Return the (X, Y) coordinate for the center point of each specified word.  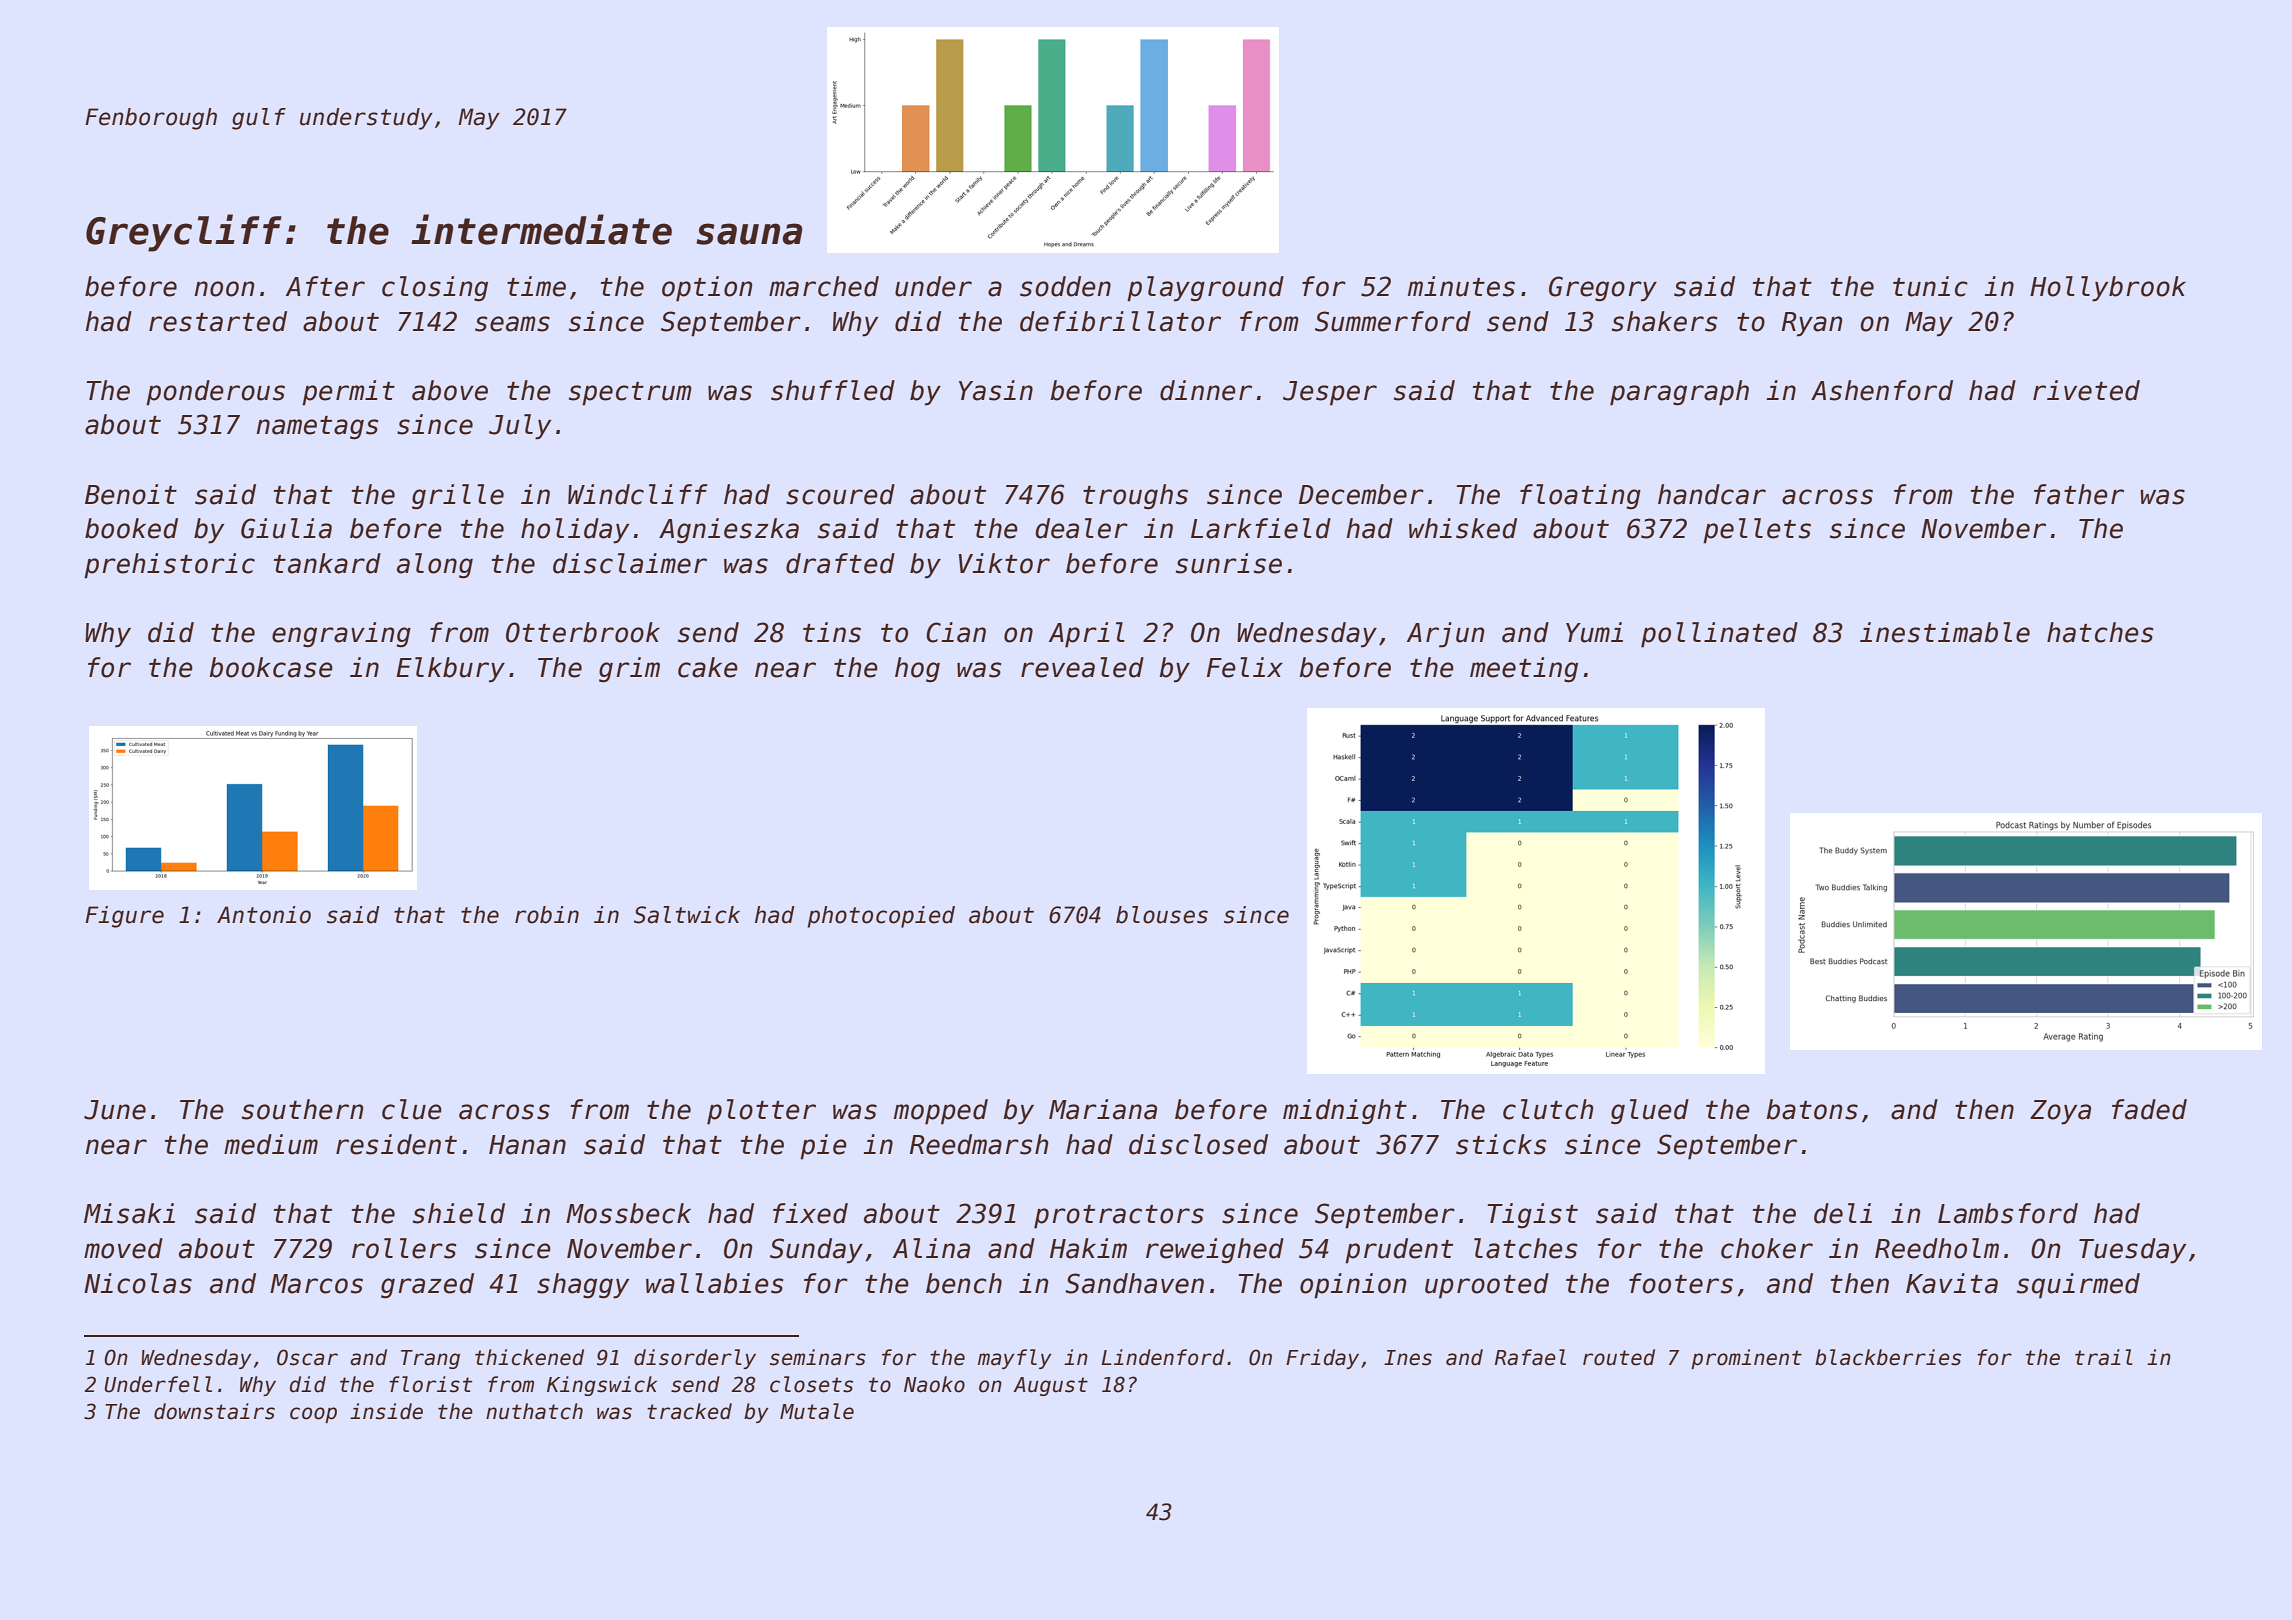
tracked (689, 1411)
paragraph (1679, 393)
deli (1843, 1213)
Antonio (264, 915)
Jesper (1330, 393)
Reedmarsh (979, 1144)
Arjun (1445, 635)
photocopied (881, 917)
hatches (2100, 632)
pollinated (1719, 635)
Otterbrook (583, 632)
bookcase (271, 667)
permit (348, 393)
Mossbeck (628, 1213)
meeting (1524, 670)
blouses (1162, 915)
